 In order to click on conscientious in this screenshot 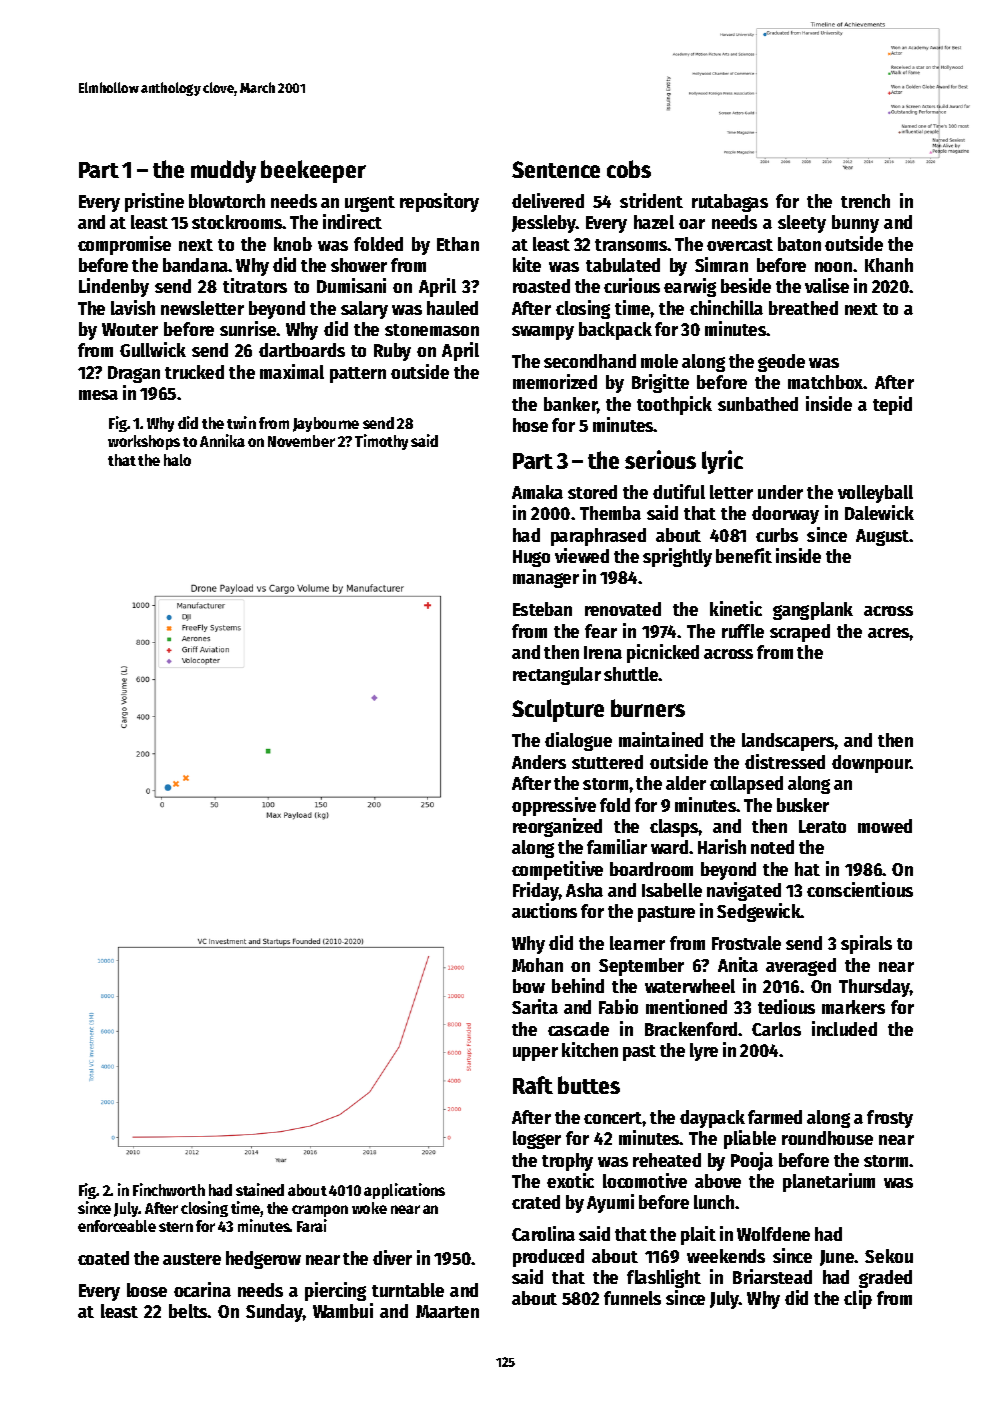, I will do `click(860, 889)`.
